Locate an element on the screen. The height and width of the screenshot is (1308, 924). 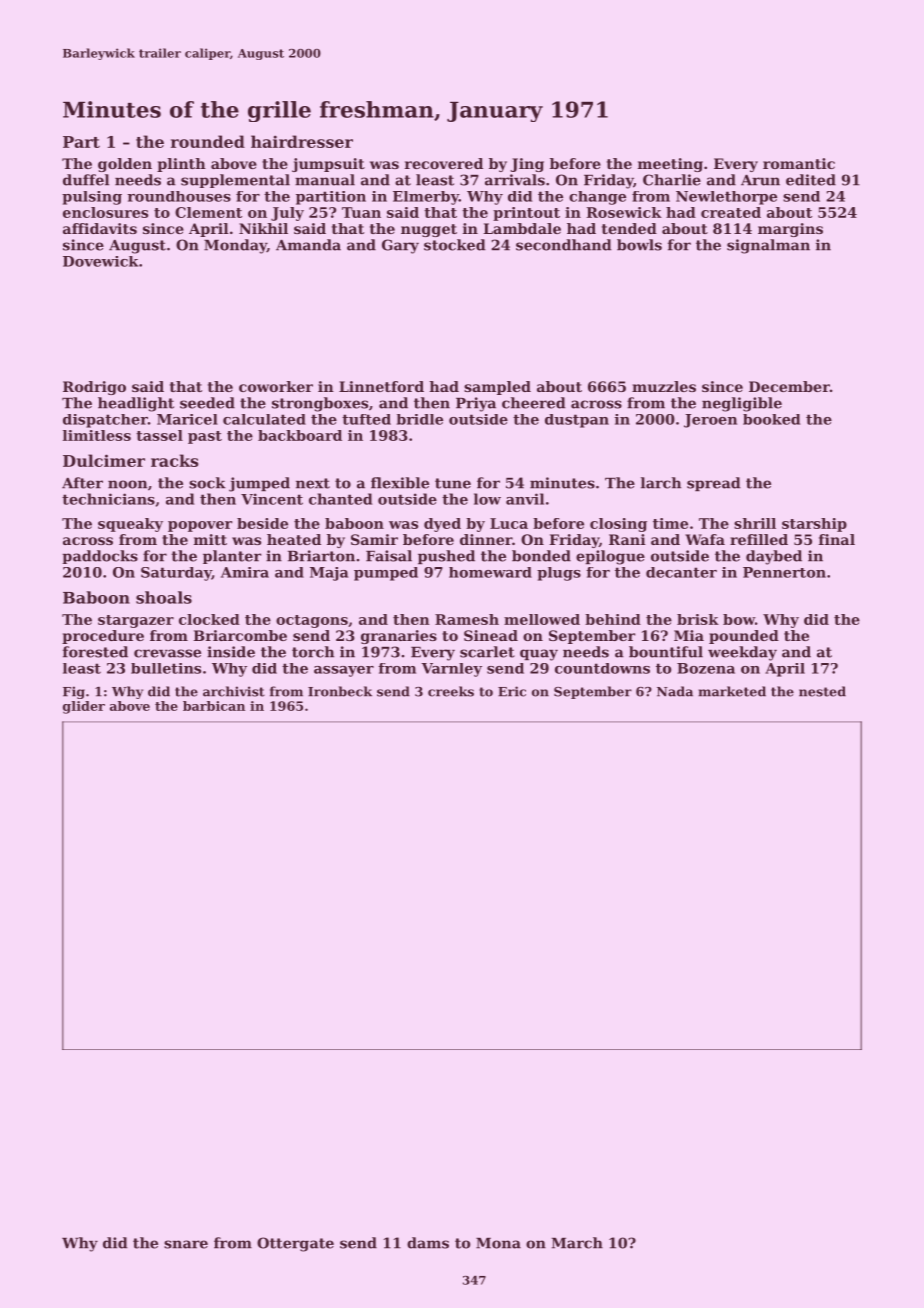
dams is located at coordinates (428, 1243).
